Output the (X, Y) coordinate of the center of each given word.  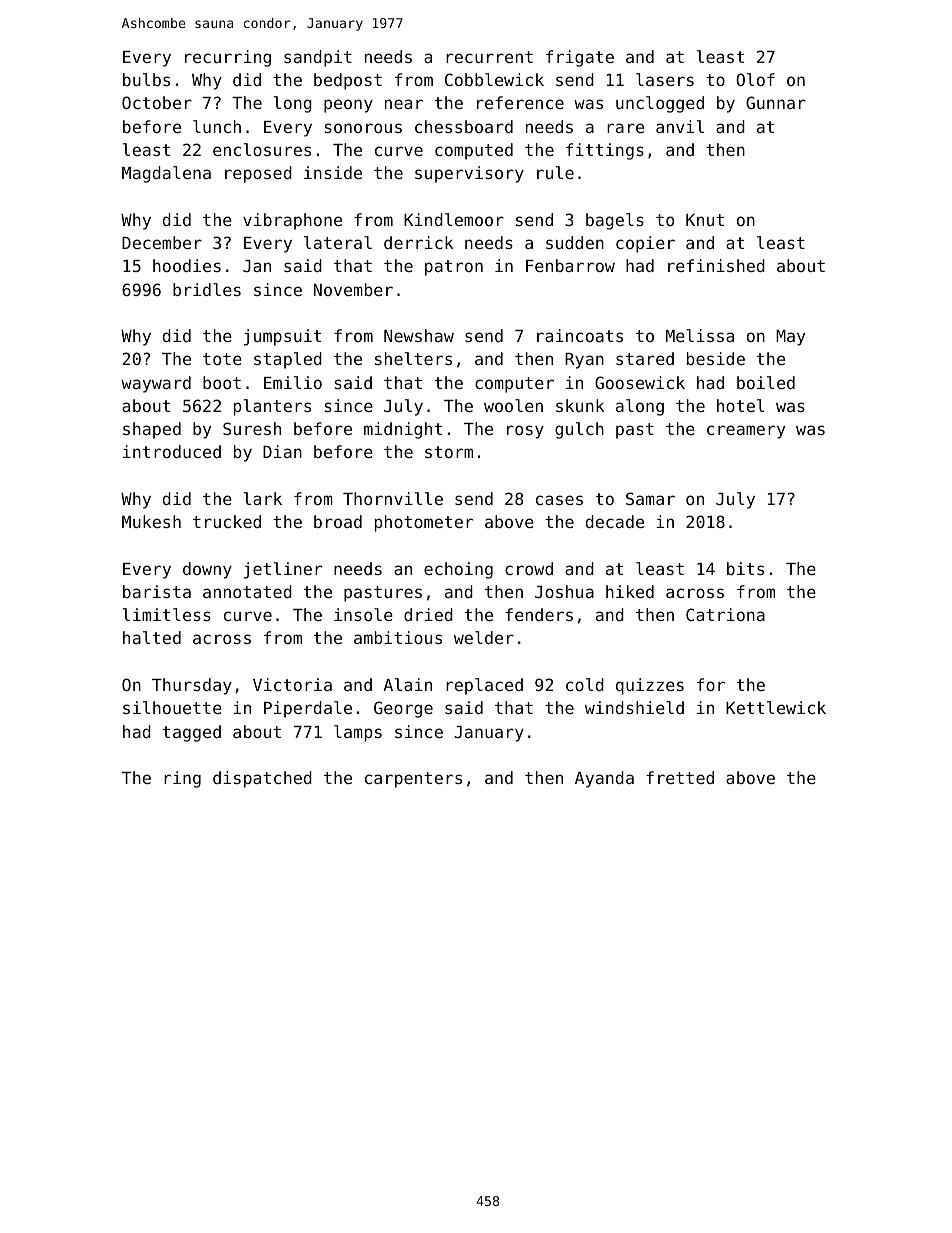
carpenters (413, 780)
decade (615, 521)
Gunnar (776, 102)
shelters (413, 358)
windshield (634, 707)
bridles (207, 289)
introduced (172, 451)
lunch (217, 126)
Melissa (700, 335)
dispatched (262, 779)
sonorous (363, 128)
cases (559, 500)
